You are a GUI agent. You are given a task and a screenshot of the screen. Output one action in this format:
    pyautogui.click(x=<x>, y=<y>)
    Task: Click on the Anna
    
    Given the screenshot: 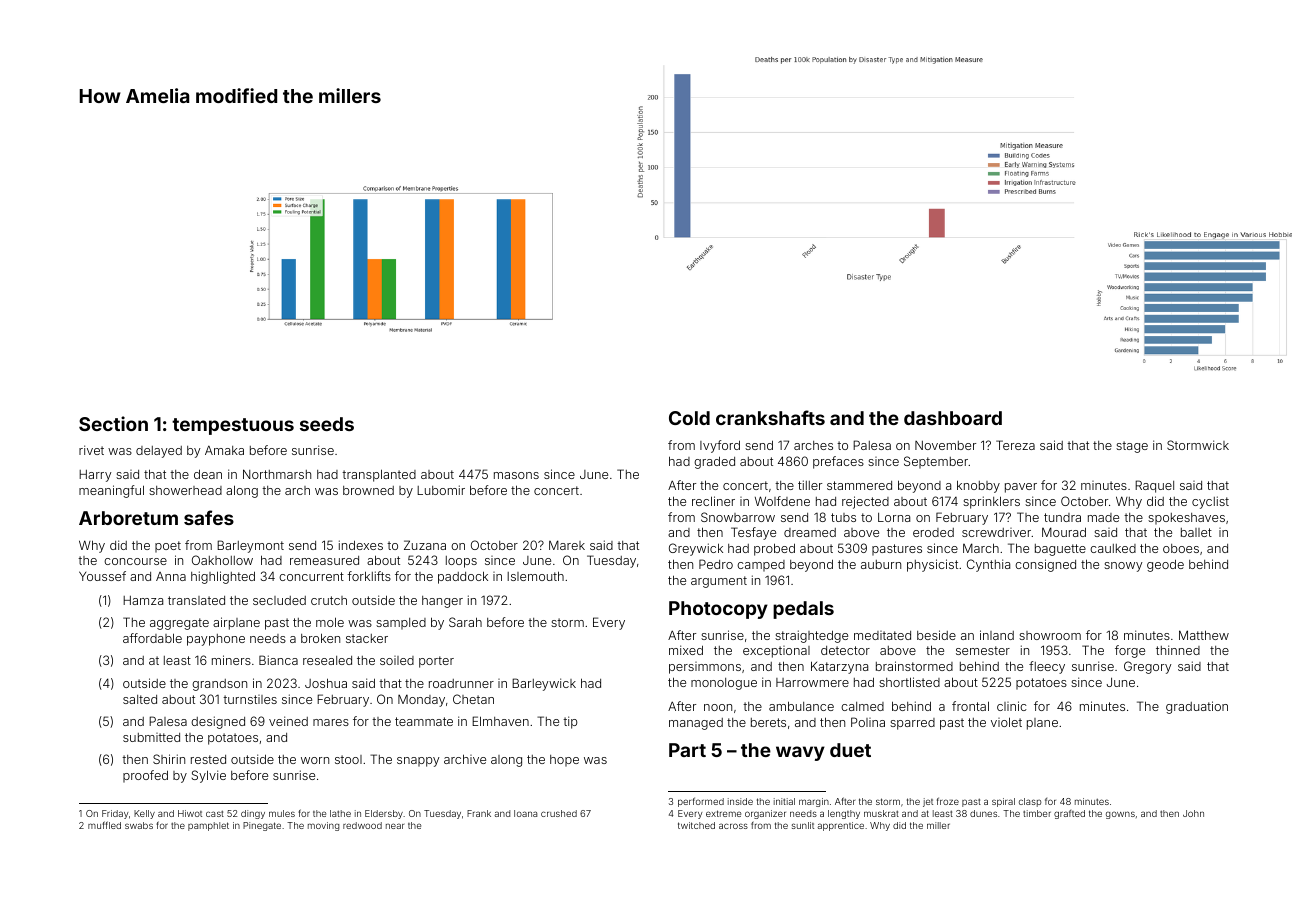 What is the action you would take?
    pyautogui.click(x=171, y=576)
